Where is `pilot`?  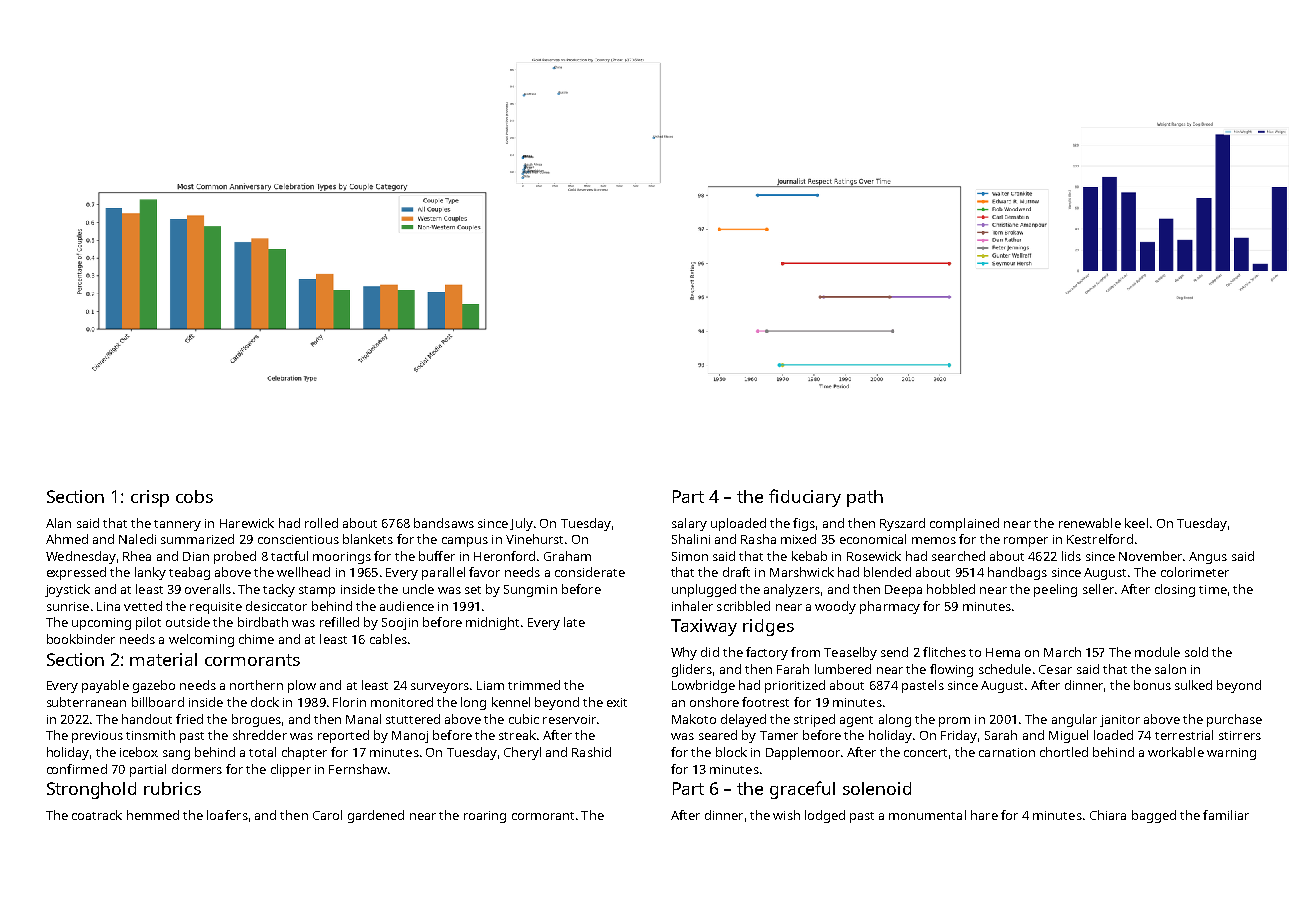 pilot is located at coordinates (148, 623).
